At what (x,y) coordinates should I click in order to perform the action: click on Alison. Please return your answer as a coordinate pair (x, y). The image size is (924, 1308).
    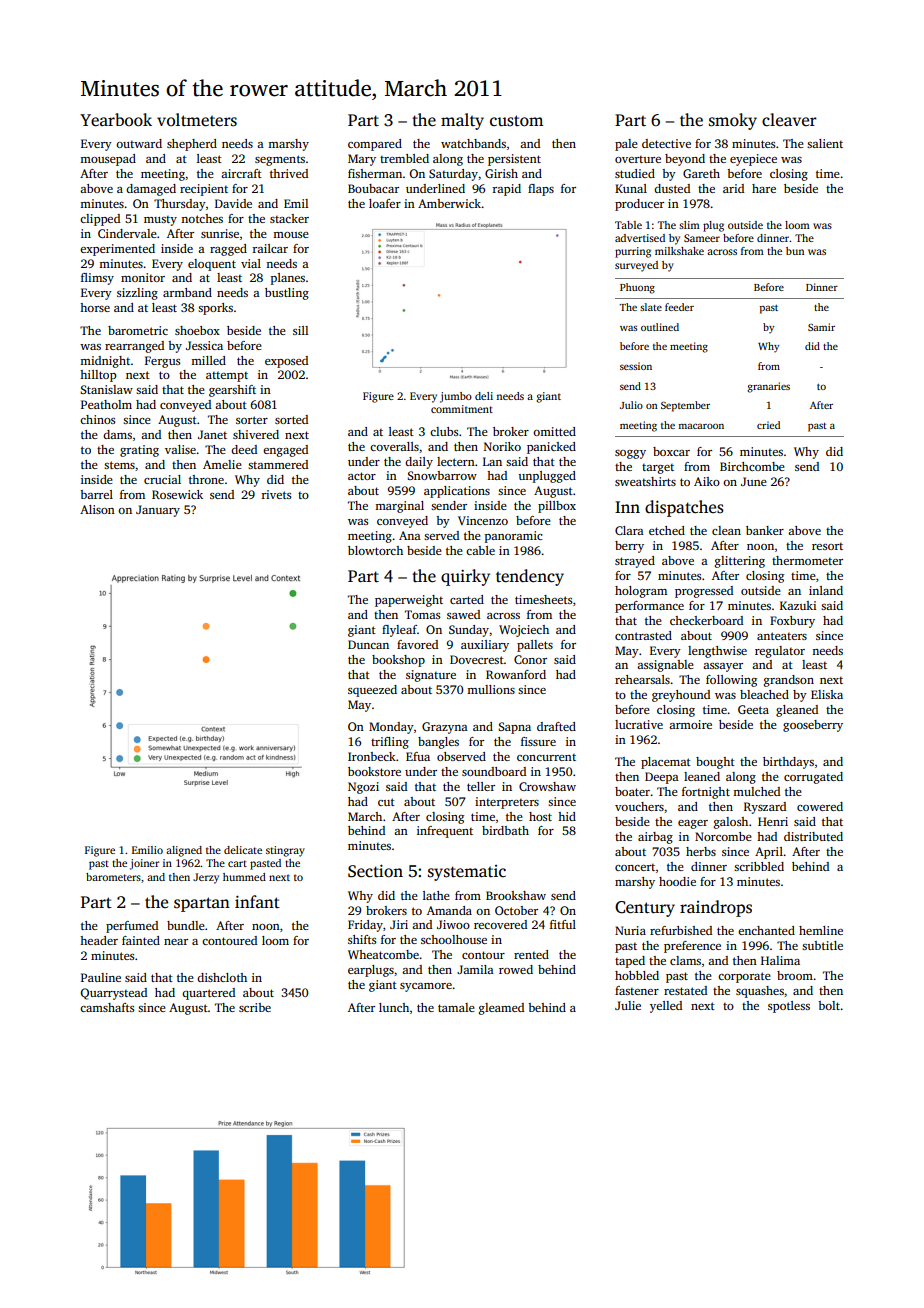
    Looking at the image, I should click on (97, 509).
